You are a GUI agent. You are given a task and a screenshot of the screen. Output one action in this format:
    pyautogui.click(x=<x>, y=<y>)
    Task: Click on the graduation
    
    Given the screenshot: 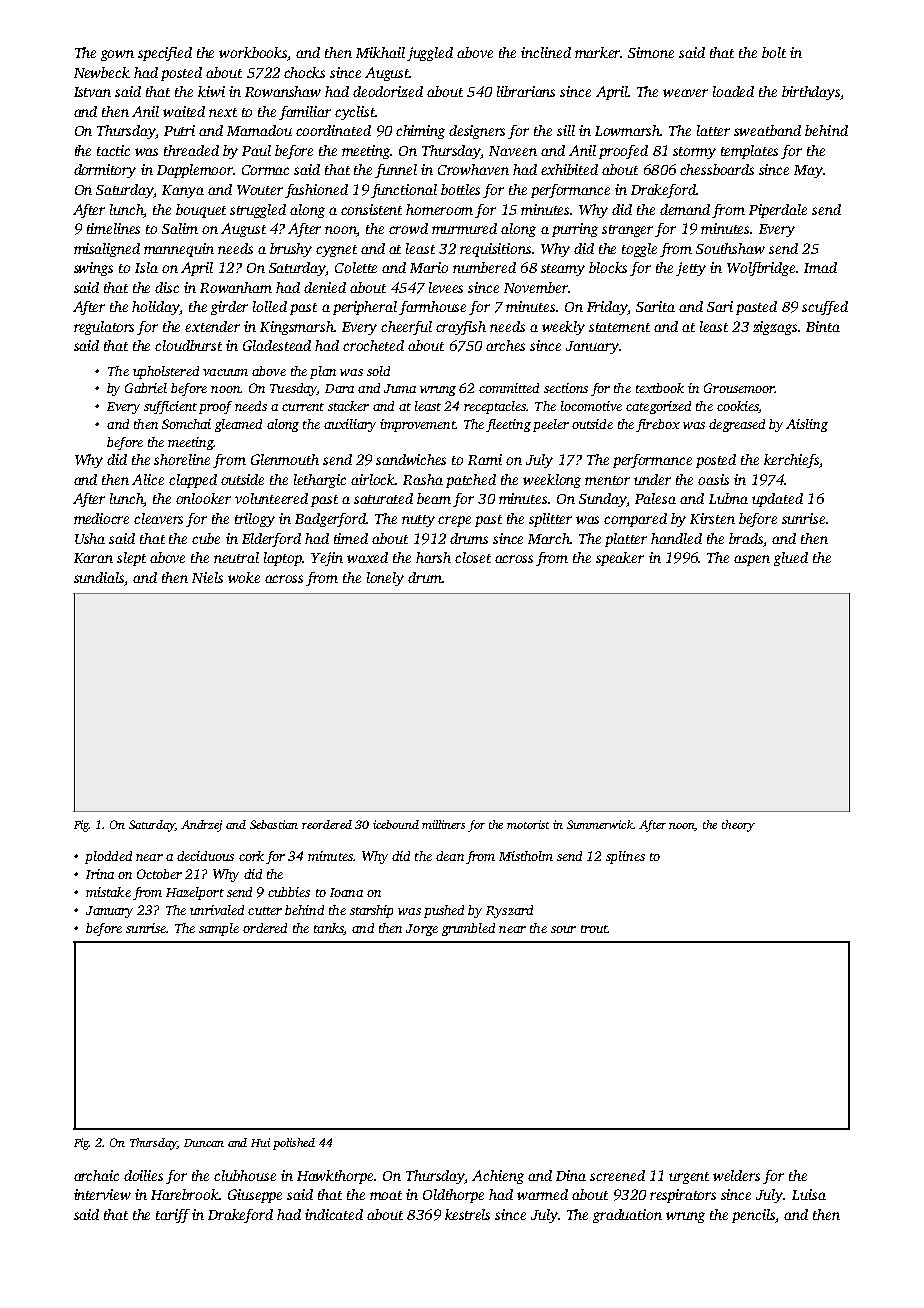 What is the action you would take?
    pyautogui.click(x=627, y=1216)
